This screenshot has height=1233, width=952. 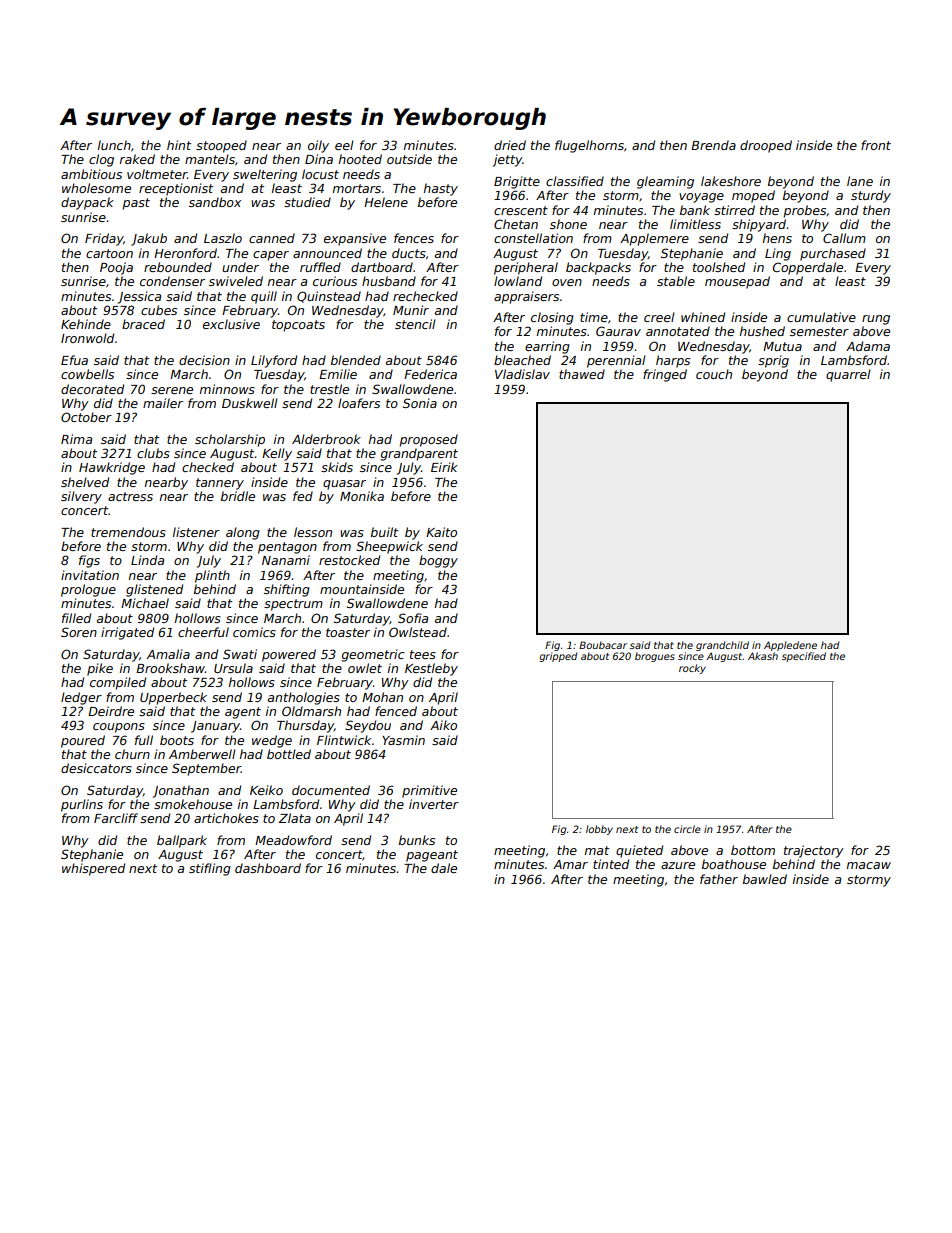 I want to click on dashboard, so click(x=268, y=868).
